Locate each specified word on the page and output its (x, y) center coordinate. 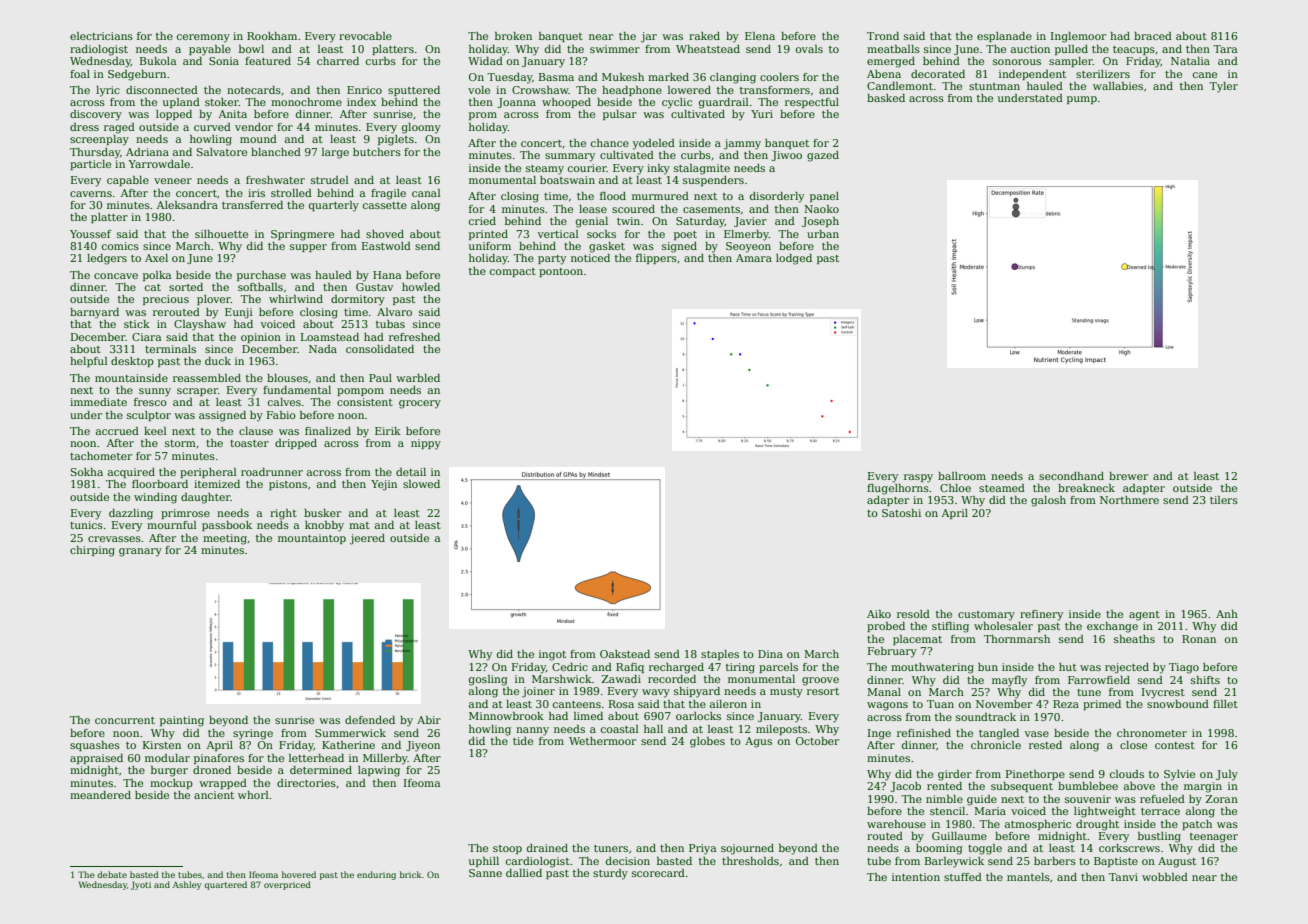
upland (181, 103)
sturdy (610, 874)
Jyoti (141, 885)
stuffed (963, 877)
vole (479, 90)
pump (1082, 100)
